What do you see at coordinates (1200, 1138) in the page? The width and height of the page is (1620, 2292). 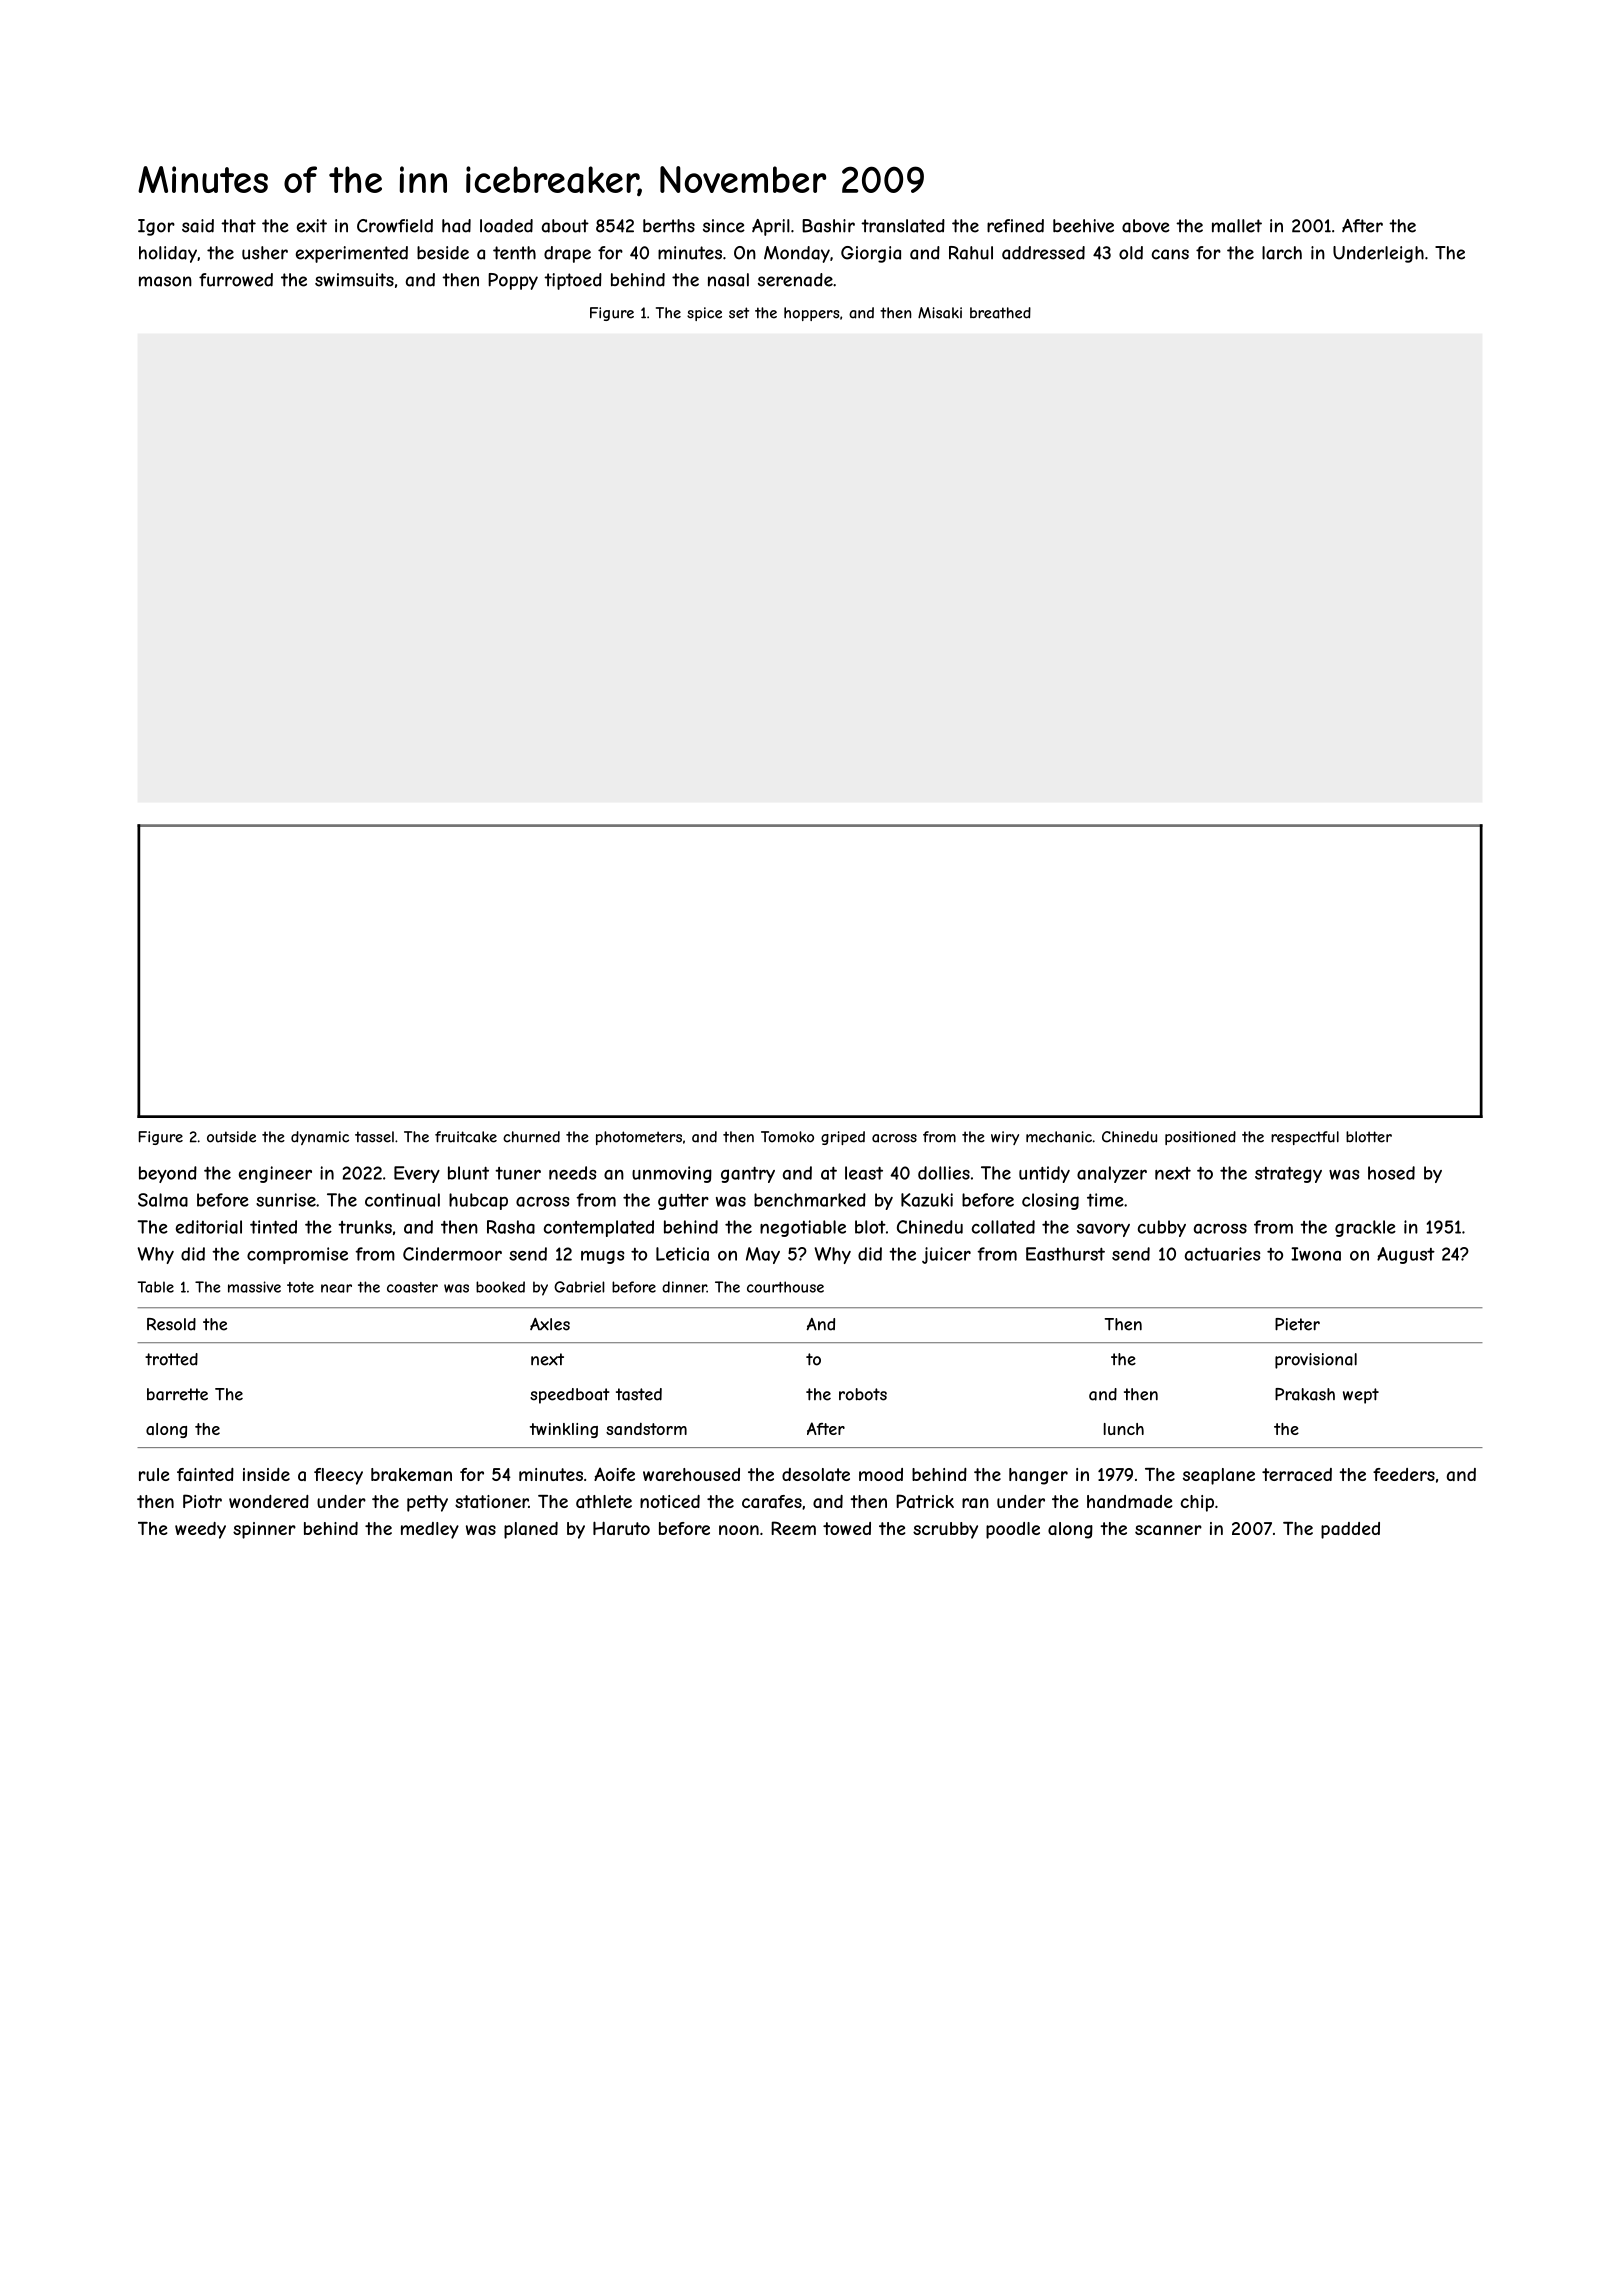 I see `positioned` at bounding box center [1200, 1138].
